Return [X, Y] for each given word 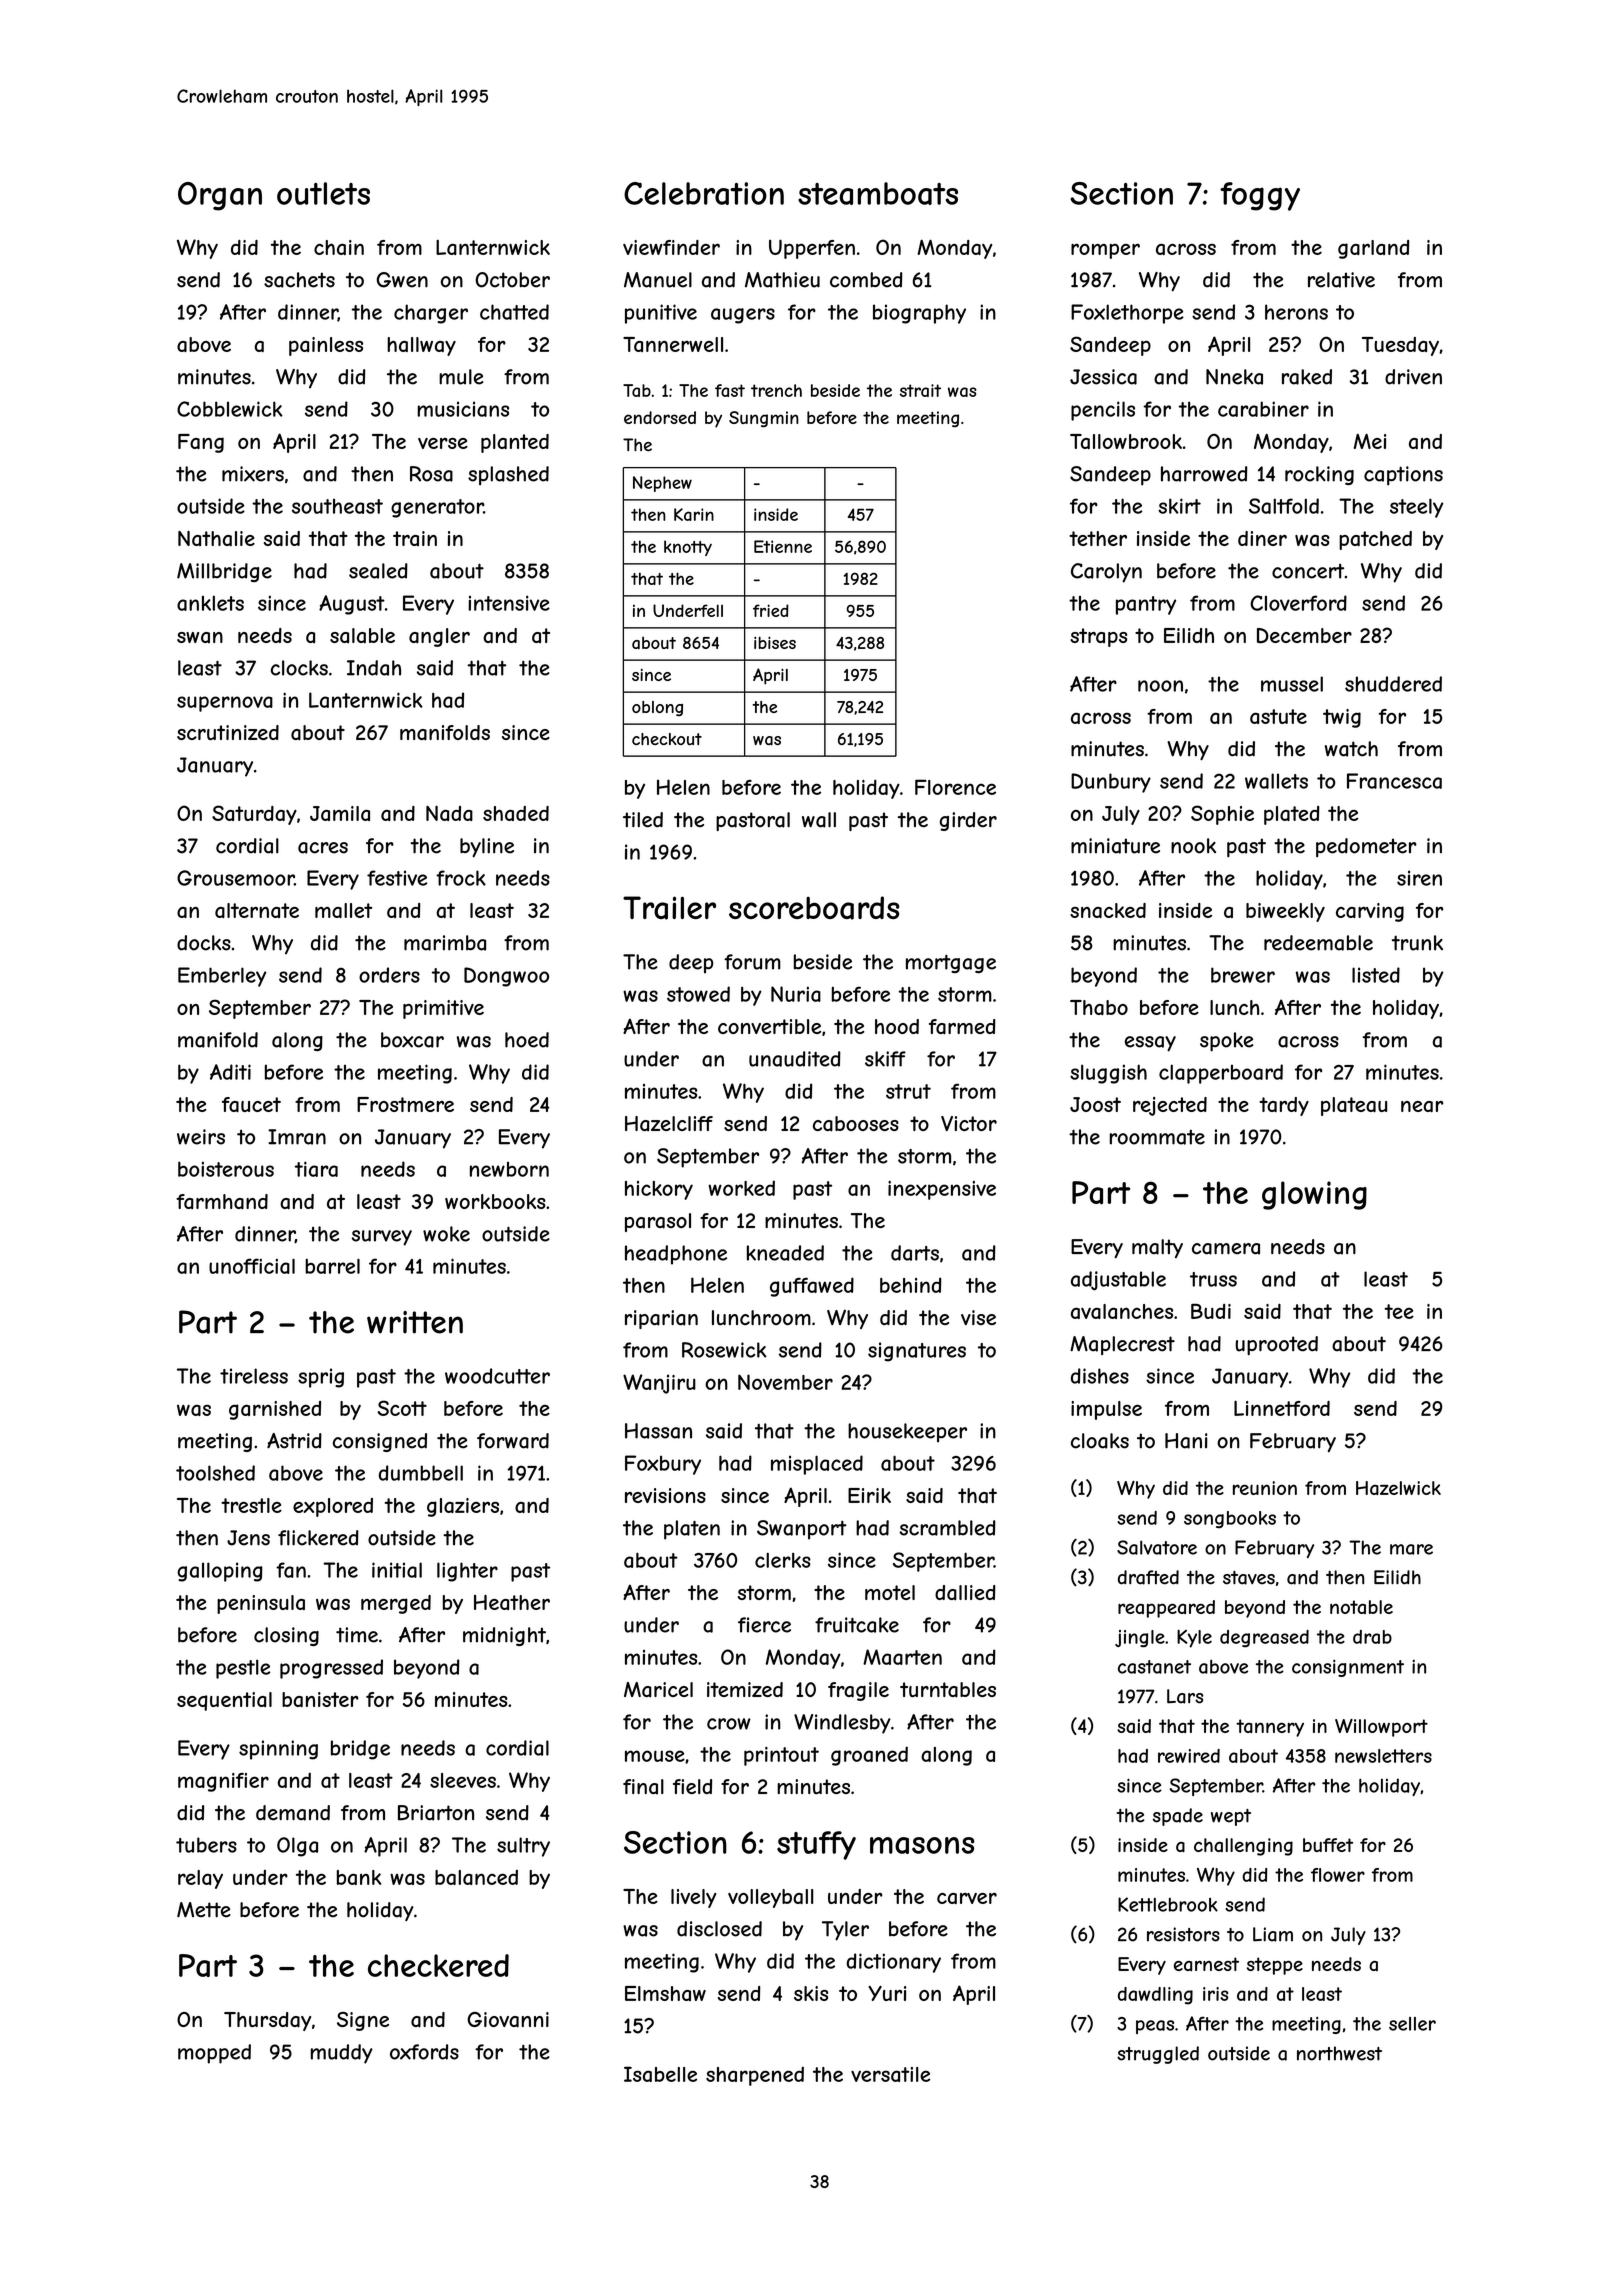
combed [866, 280]
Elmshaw [665, 1993]
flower [1338, 1875]
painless [326, 346]
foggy [1260, 196]
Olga [297, 1847]
